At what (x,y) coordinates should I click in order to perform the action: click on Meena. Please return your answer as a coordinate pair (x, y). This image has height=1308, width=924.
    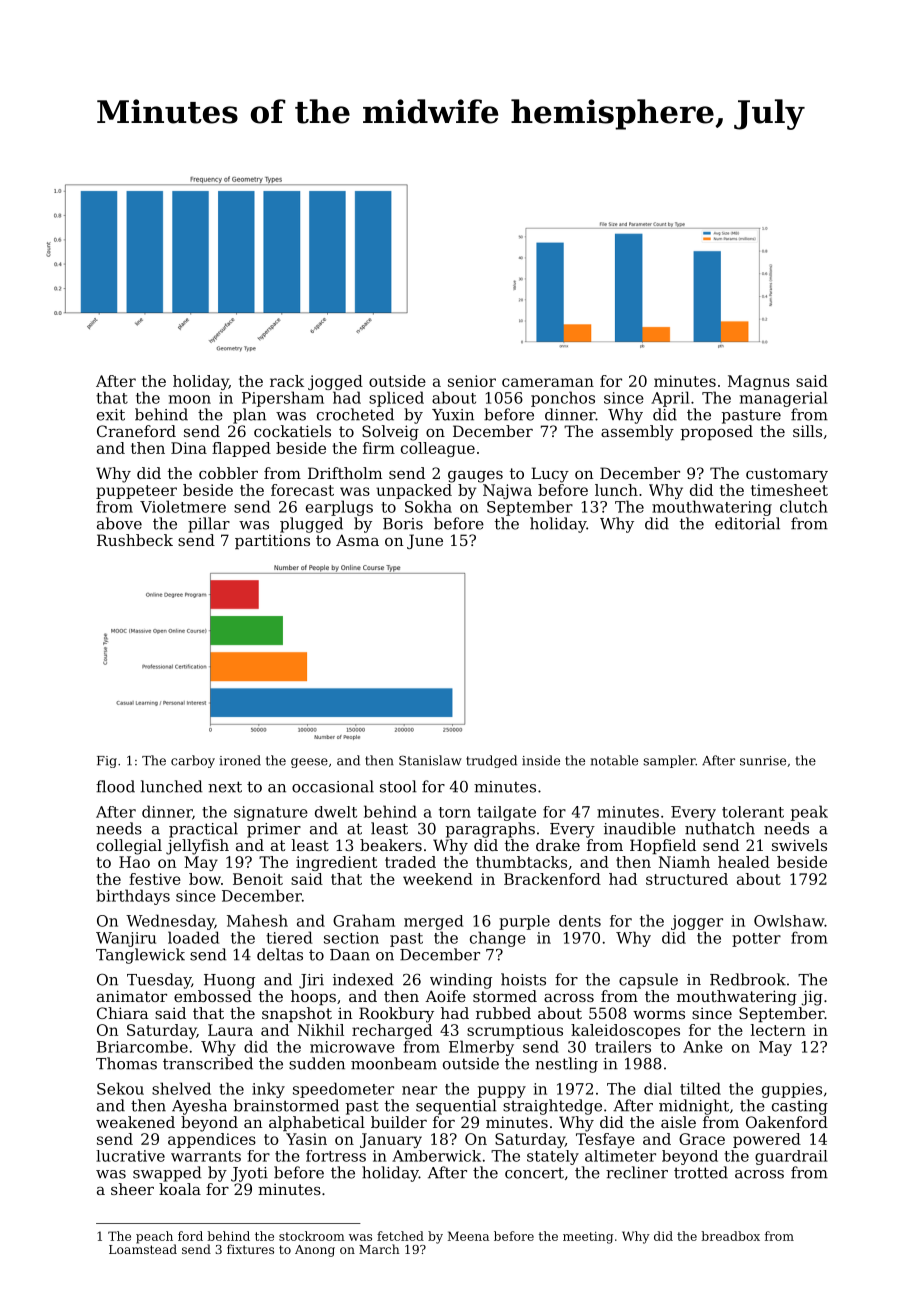
    Looking at the image, I should click on (468, 1236).
